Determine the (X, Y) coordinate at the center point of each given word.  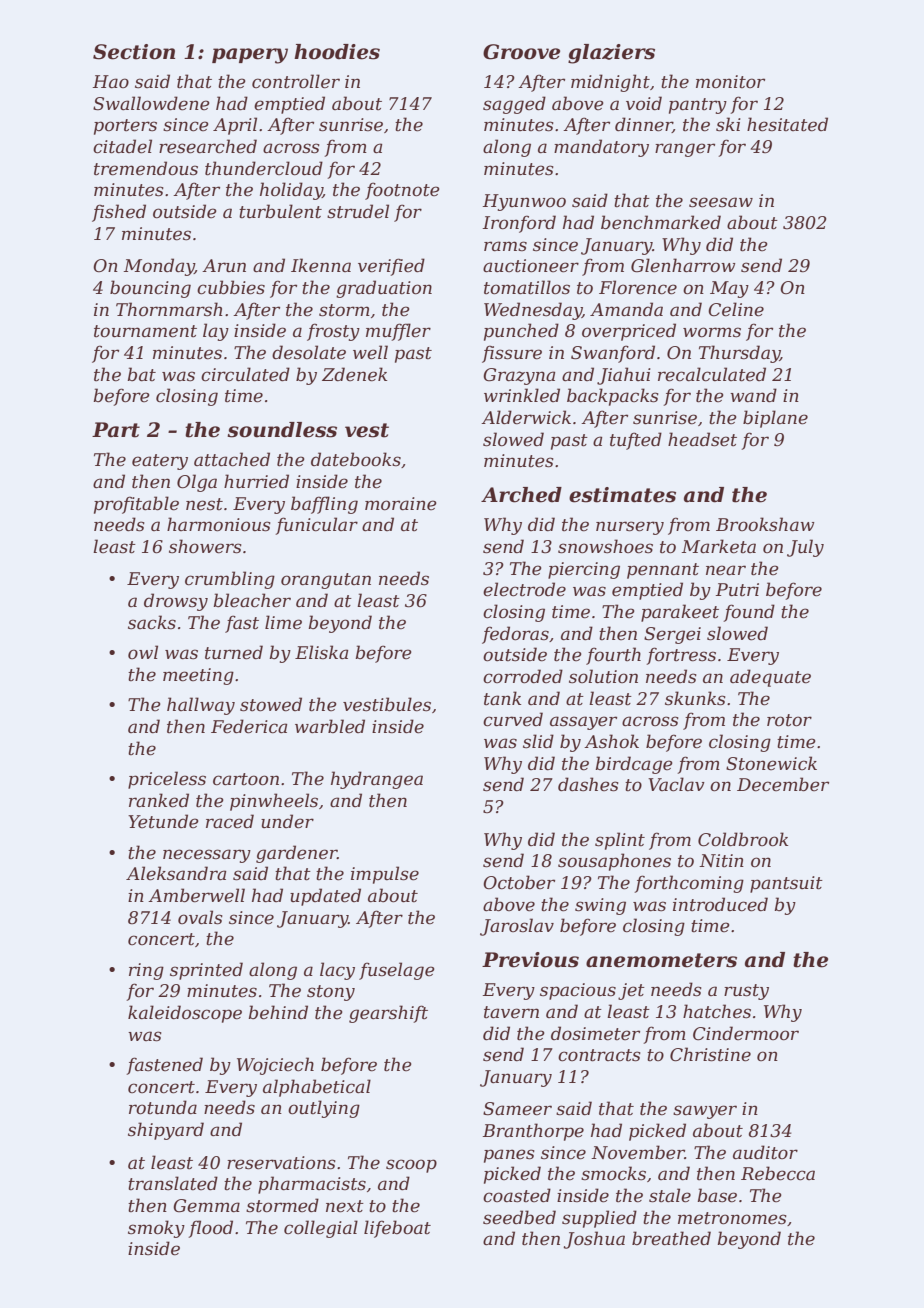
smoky (156, 1229)
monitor (730, 82)
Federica (249, 726)
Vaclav (676, 784)
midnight (610, 83)
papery (250, 56)
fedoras (515, 635)
